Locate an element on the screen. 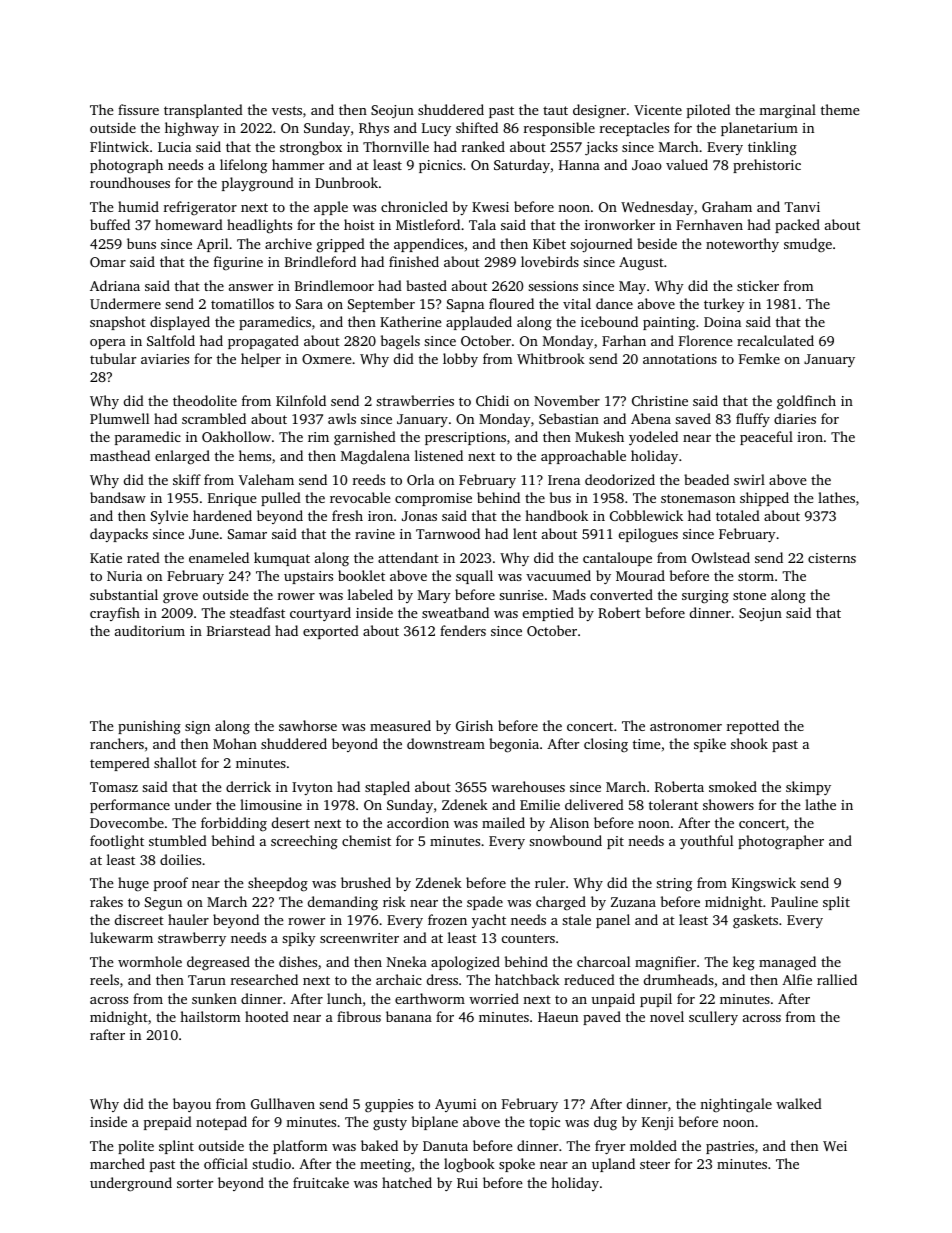 The height and width of the screenshot is (1233, 952). Oakhollow is located at coordinates (236, 436).
